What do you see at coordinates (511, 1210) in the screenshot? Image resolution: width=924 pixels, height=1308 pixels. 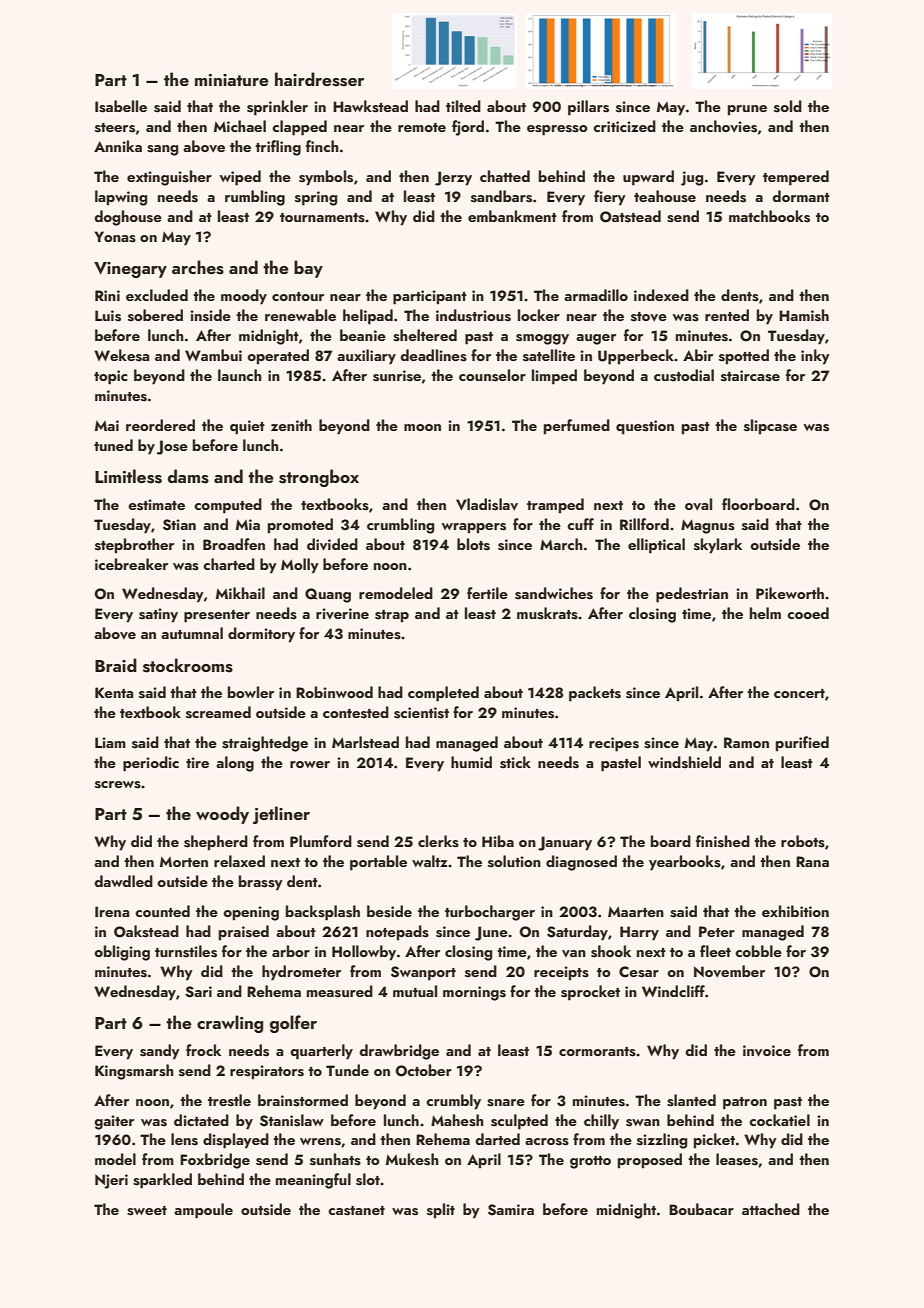 I see `Samira` at bounding box center [511, 1210].
